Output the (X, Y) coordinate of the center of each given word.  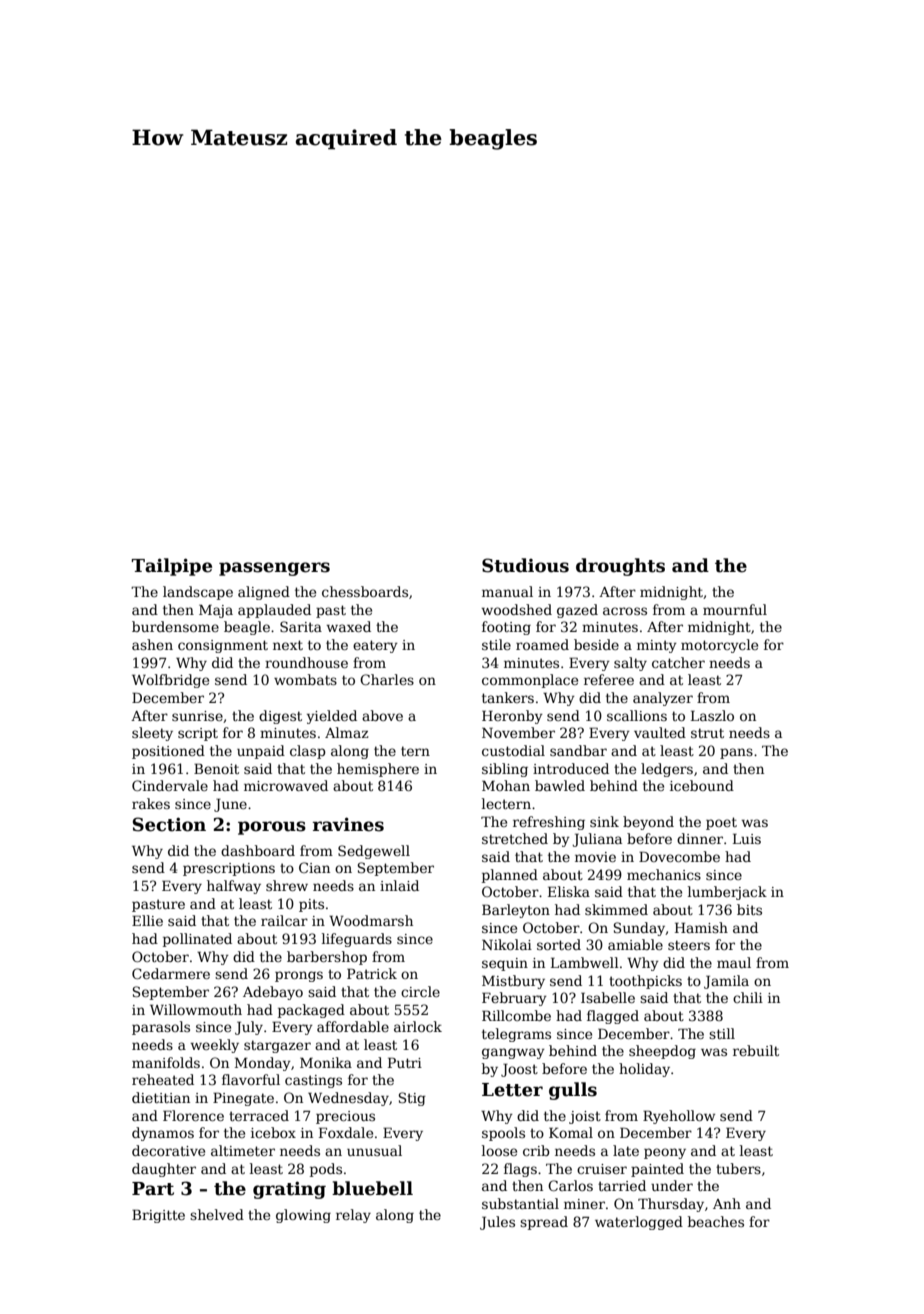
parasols (161, 1028)
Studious (525, 565)
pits (311, 905)
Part (153, 1189)
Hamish (701, 927)
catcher (678, 662)
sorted (559, 944)
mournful (735, 609)
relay (353, 1216)
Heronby (512, 717)
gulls (573, 1091)
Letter (512, 1090)
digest (280, 717)
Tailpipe (172, 567)
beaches (716, 1221)
